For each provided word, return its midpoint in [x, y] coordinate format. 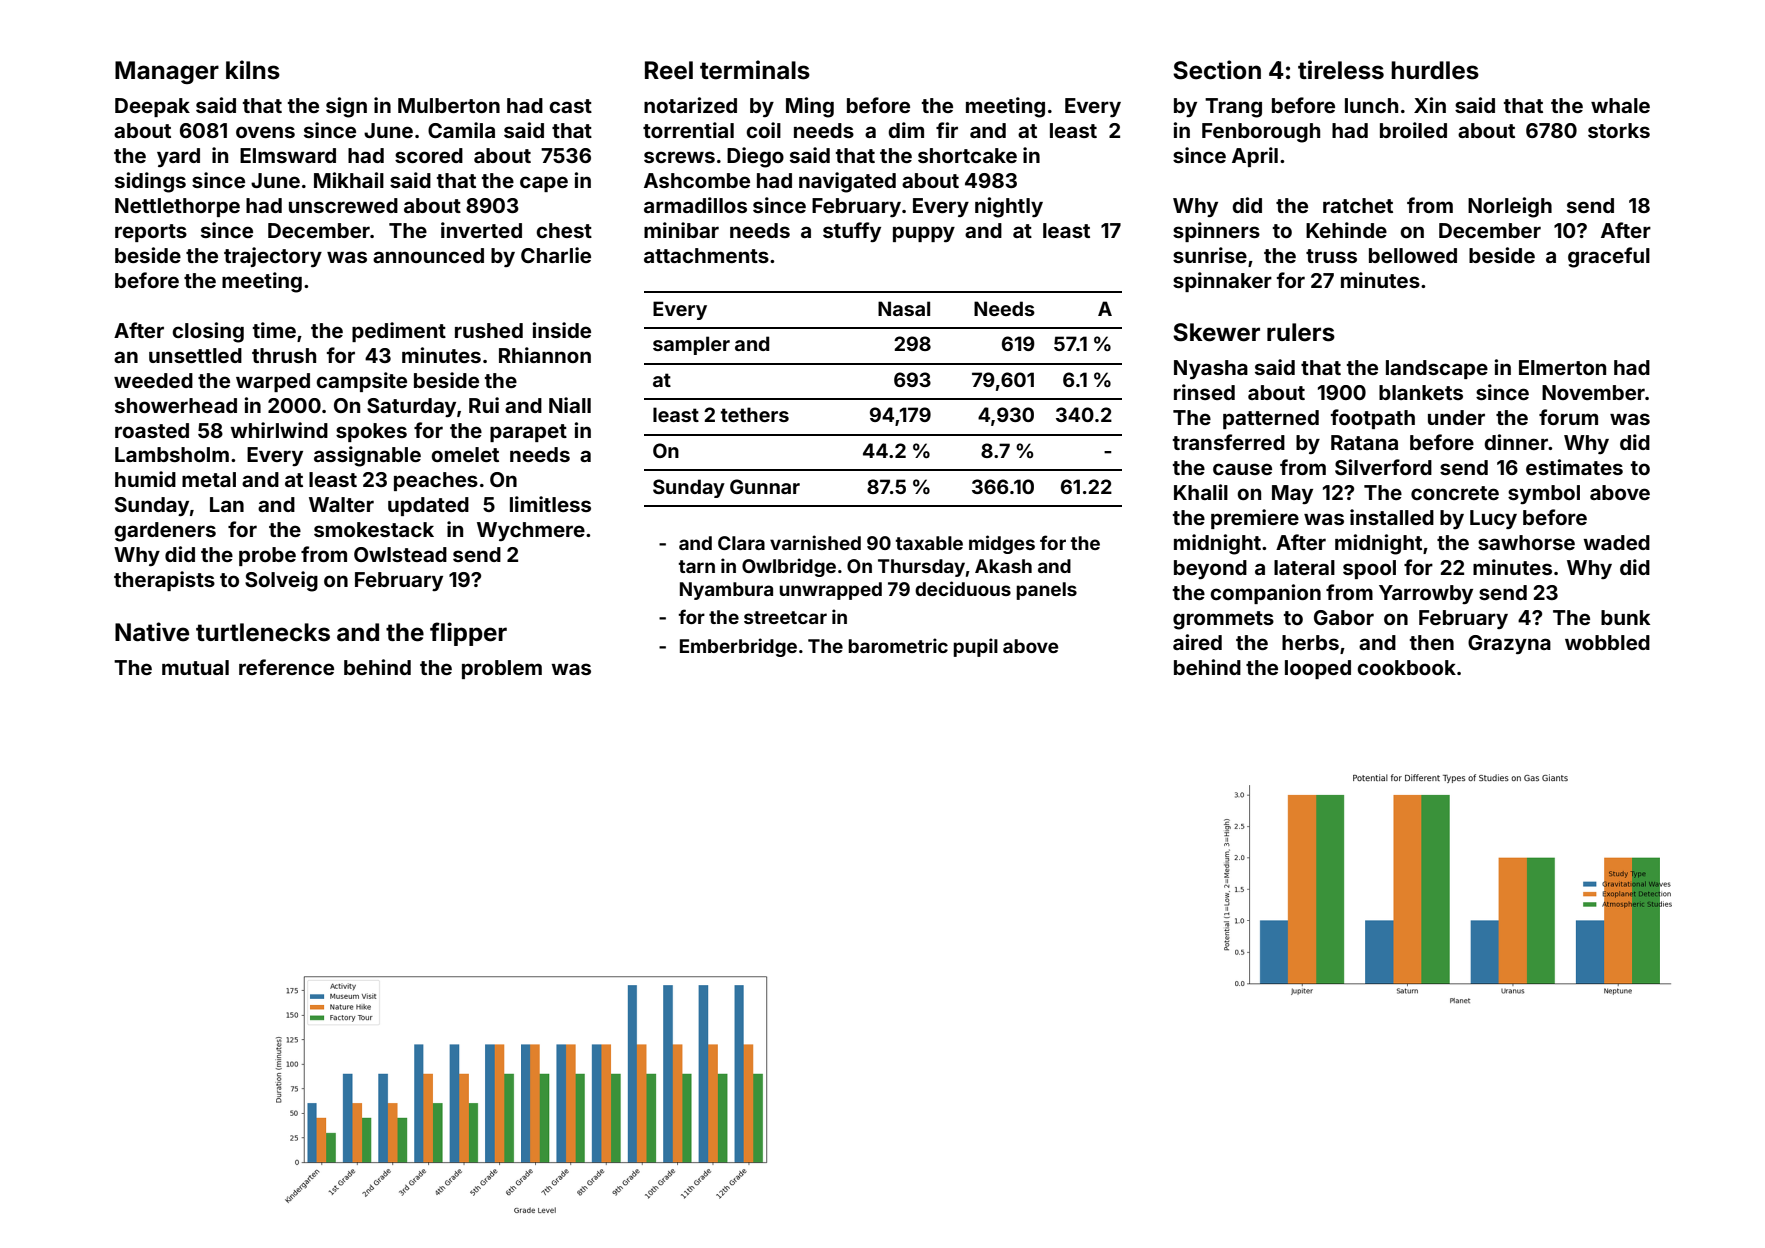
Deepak [152, 107]
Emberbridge [738, 647]
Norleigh [1510, 207]
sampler [691, 345]
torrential [688, 130]
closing [208, 332]
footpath [1373, 419]
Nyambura [726, 591]
